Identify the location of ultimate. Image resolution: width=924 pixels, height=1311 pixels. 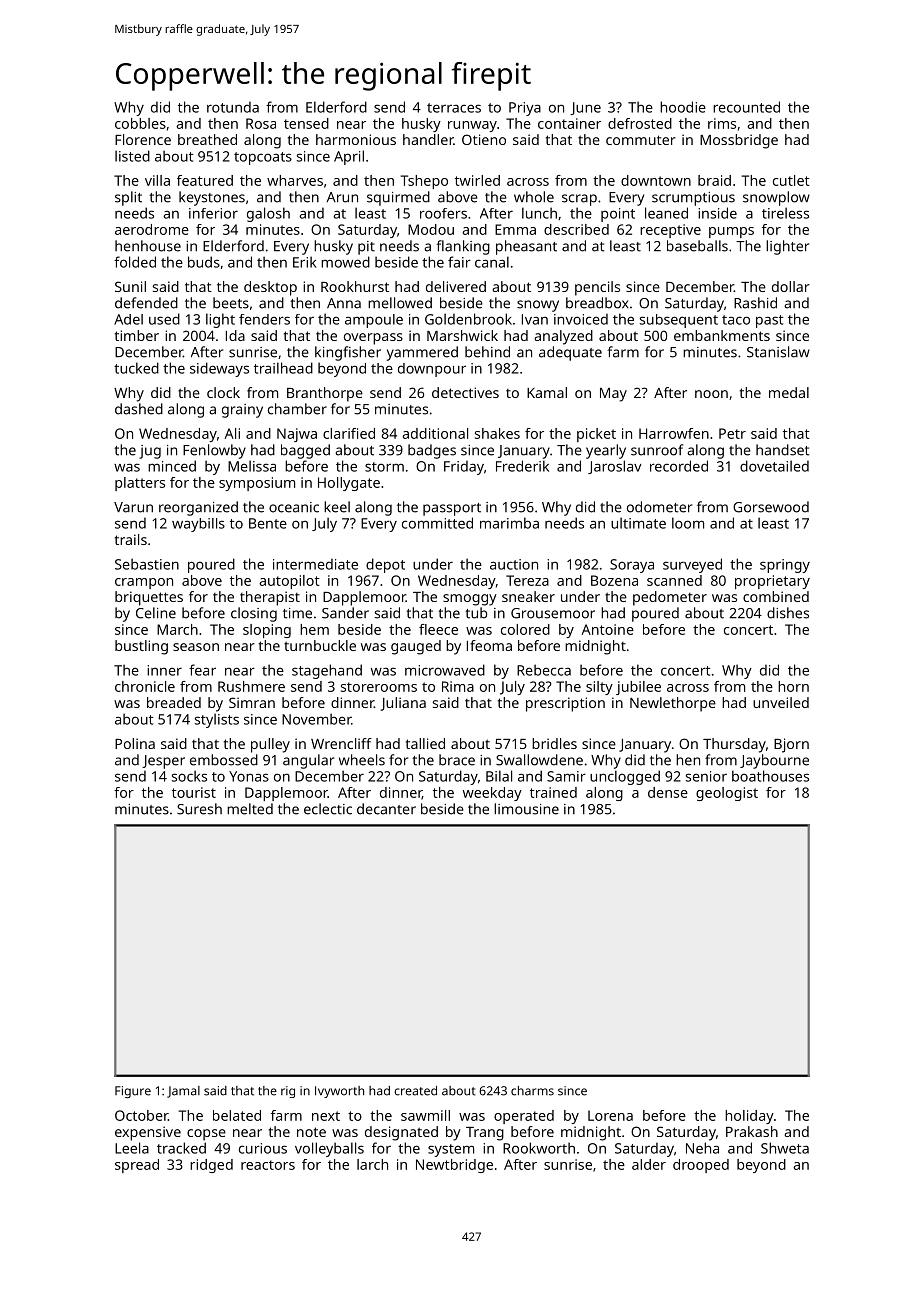
(638, 523).
